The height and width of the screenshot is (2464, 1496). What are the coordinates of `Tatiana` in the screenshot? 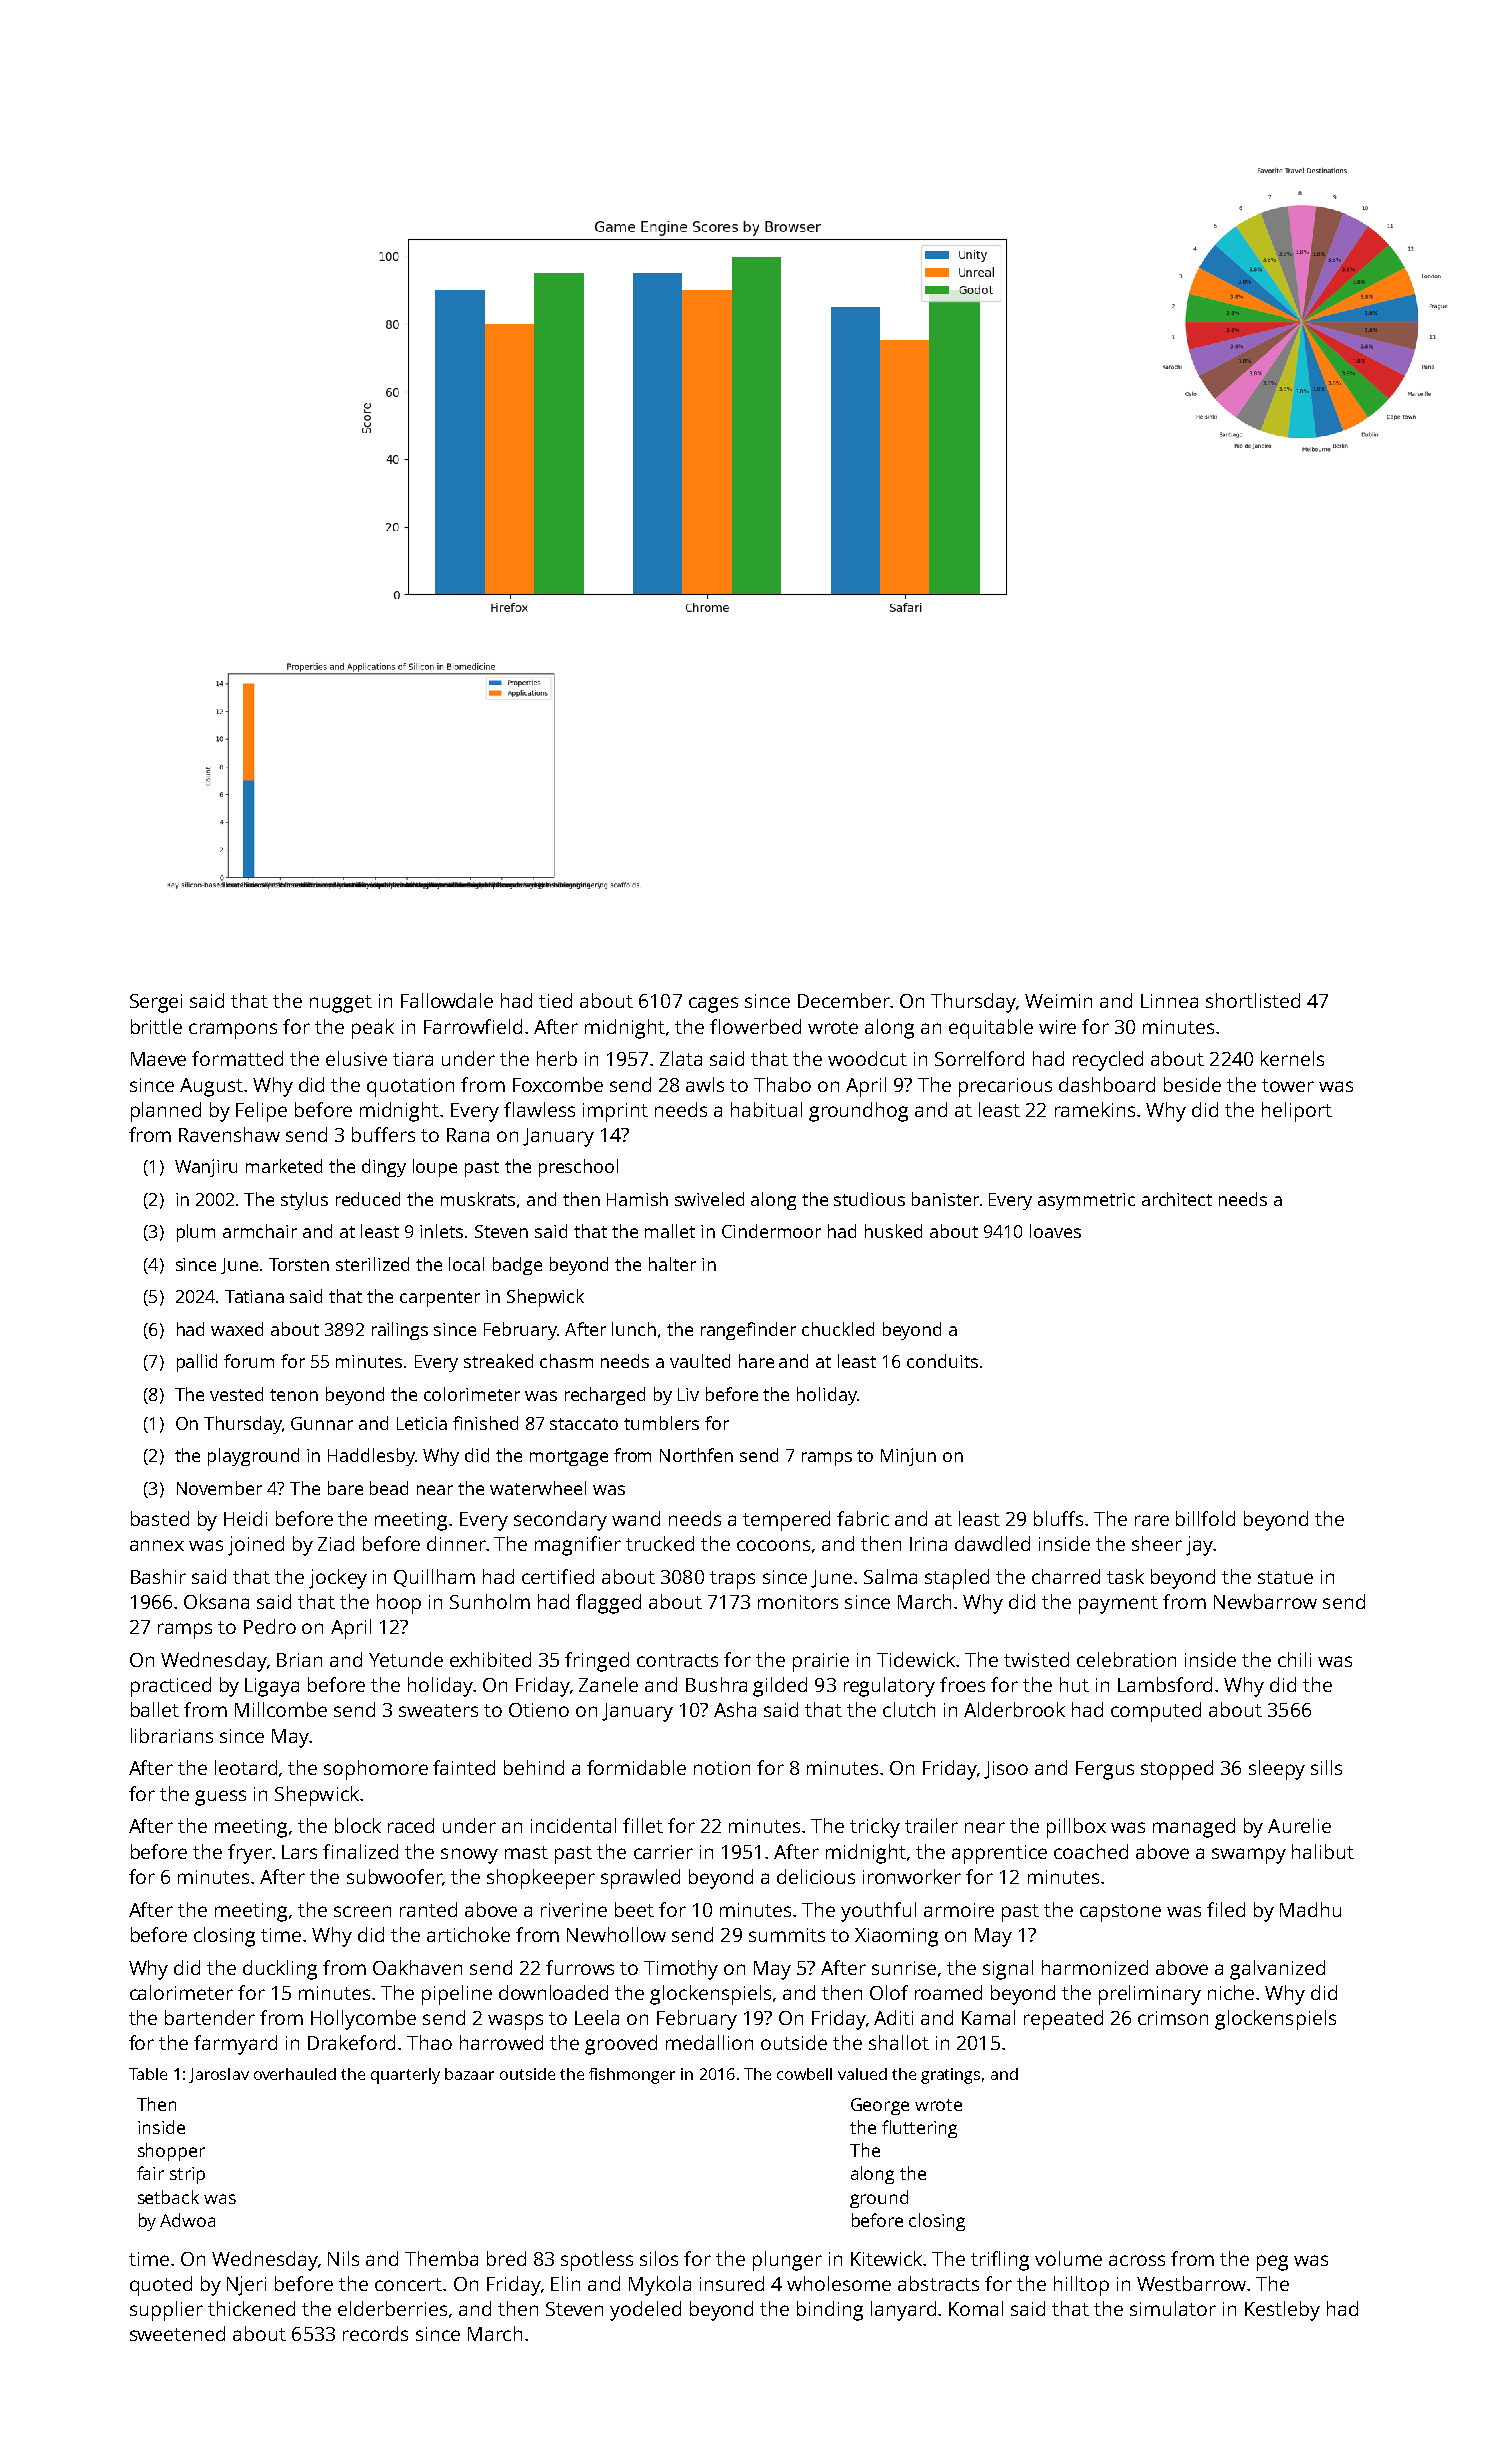 It's located at (254, 1296).
